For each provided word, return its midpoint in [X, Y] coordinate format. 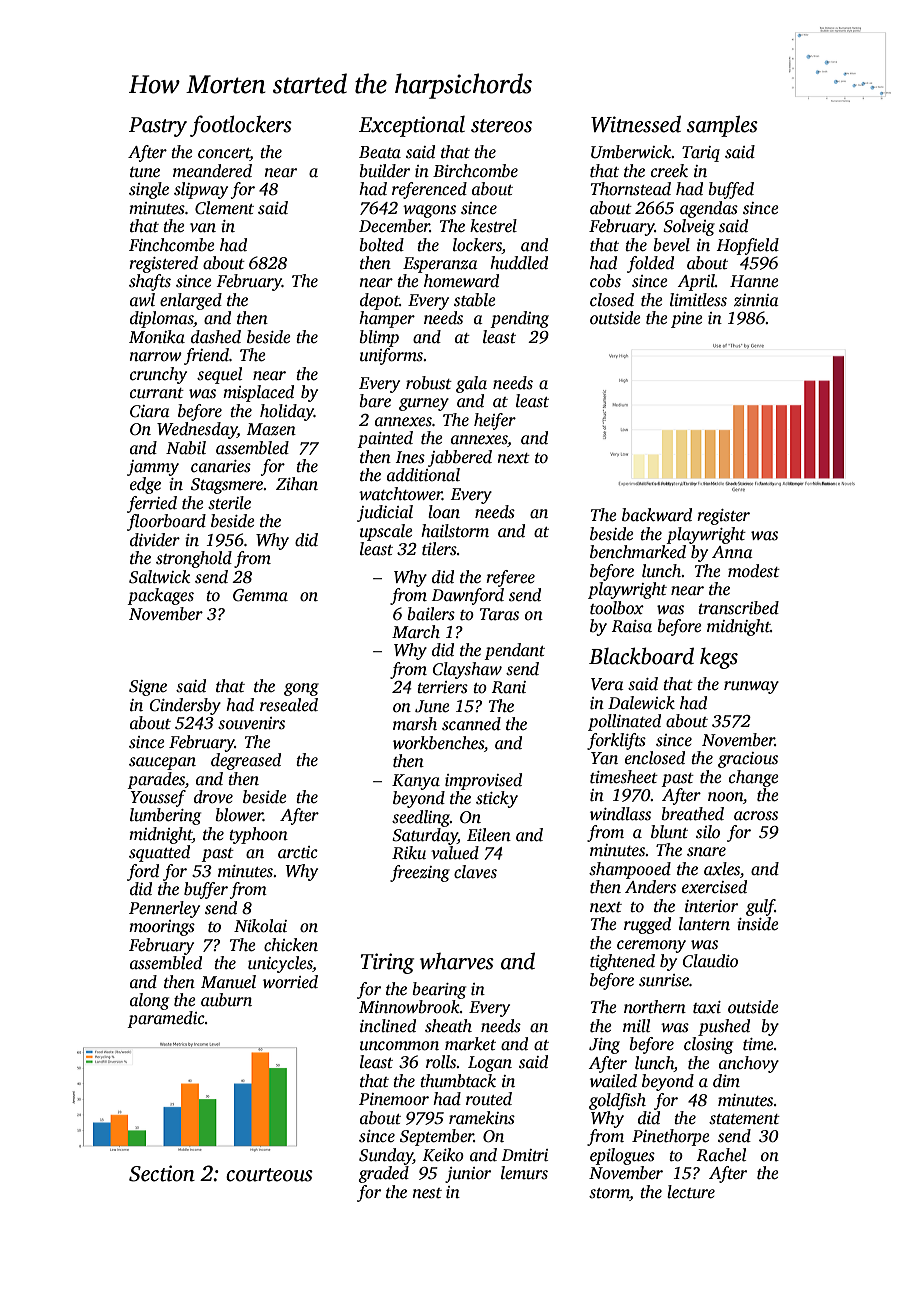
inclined [388, 1026]
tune [145, 172]
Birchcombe [475, 171]
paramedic [166, 1019]
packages [160, 596]
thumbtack [458, 1081]
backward [657, 515]
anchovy [749, 1064]
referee [510, 578]
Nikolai [260, 926]
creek [669, 171]
